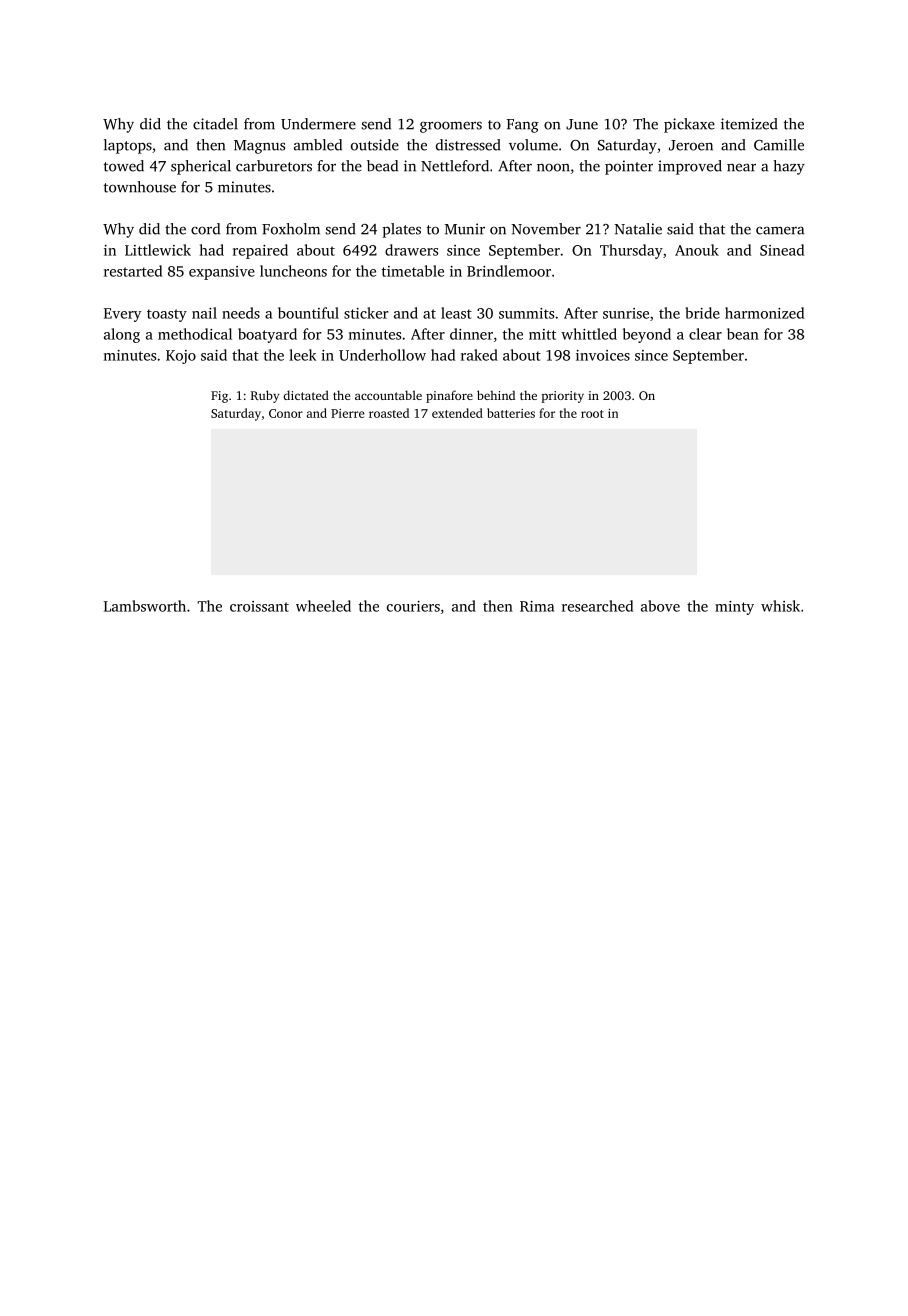 The width and height of the screenshot is (908, 1316). Describe the element at coordinates (323, 606) in the screenshot. I see `wheeled` at that location.
